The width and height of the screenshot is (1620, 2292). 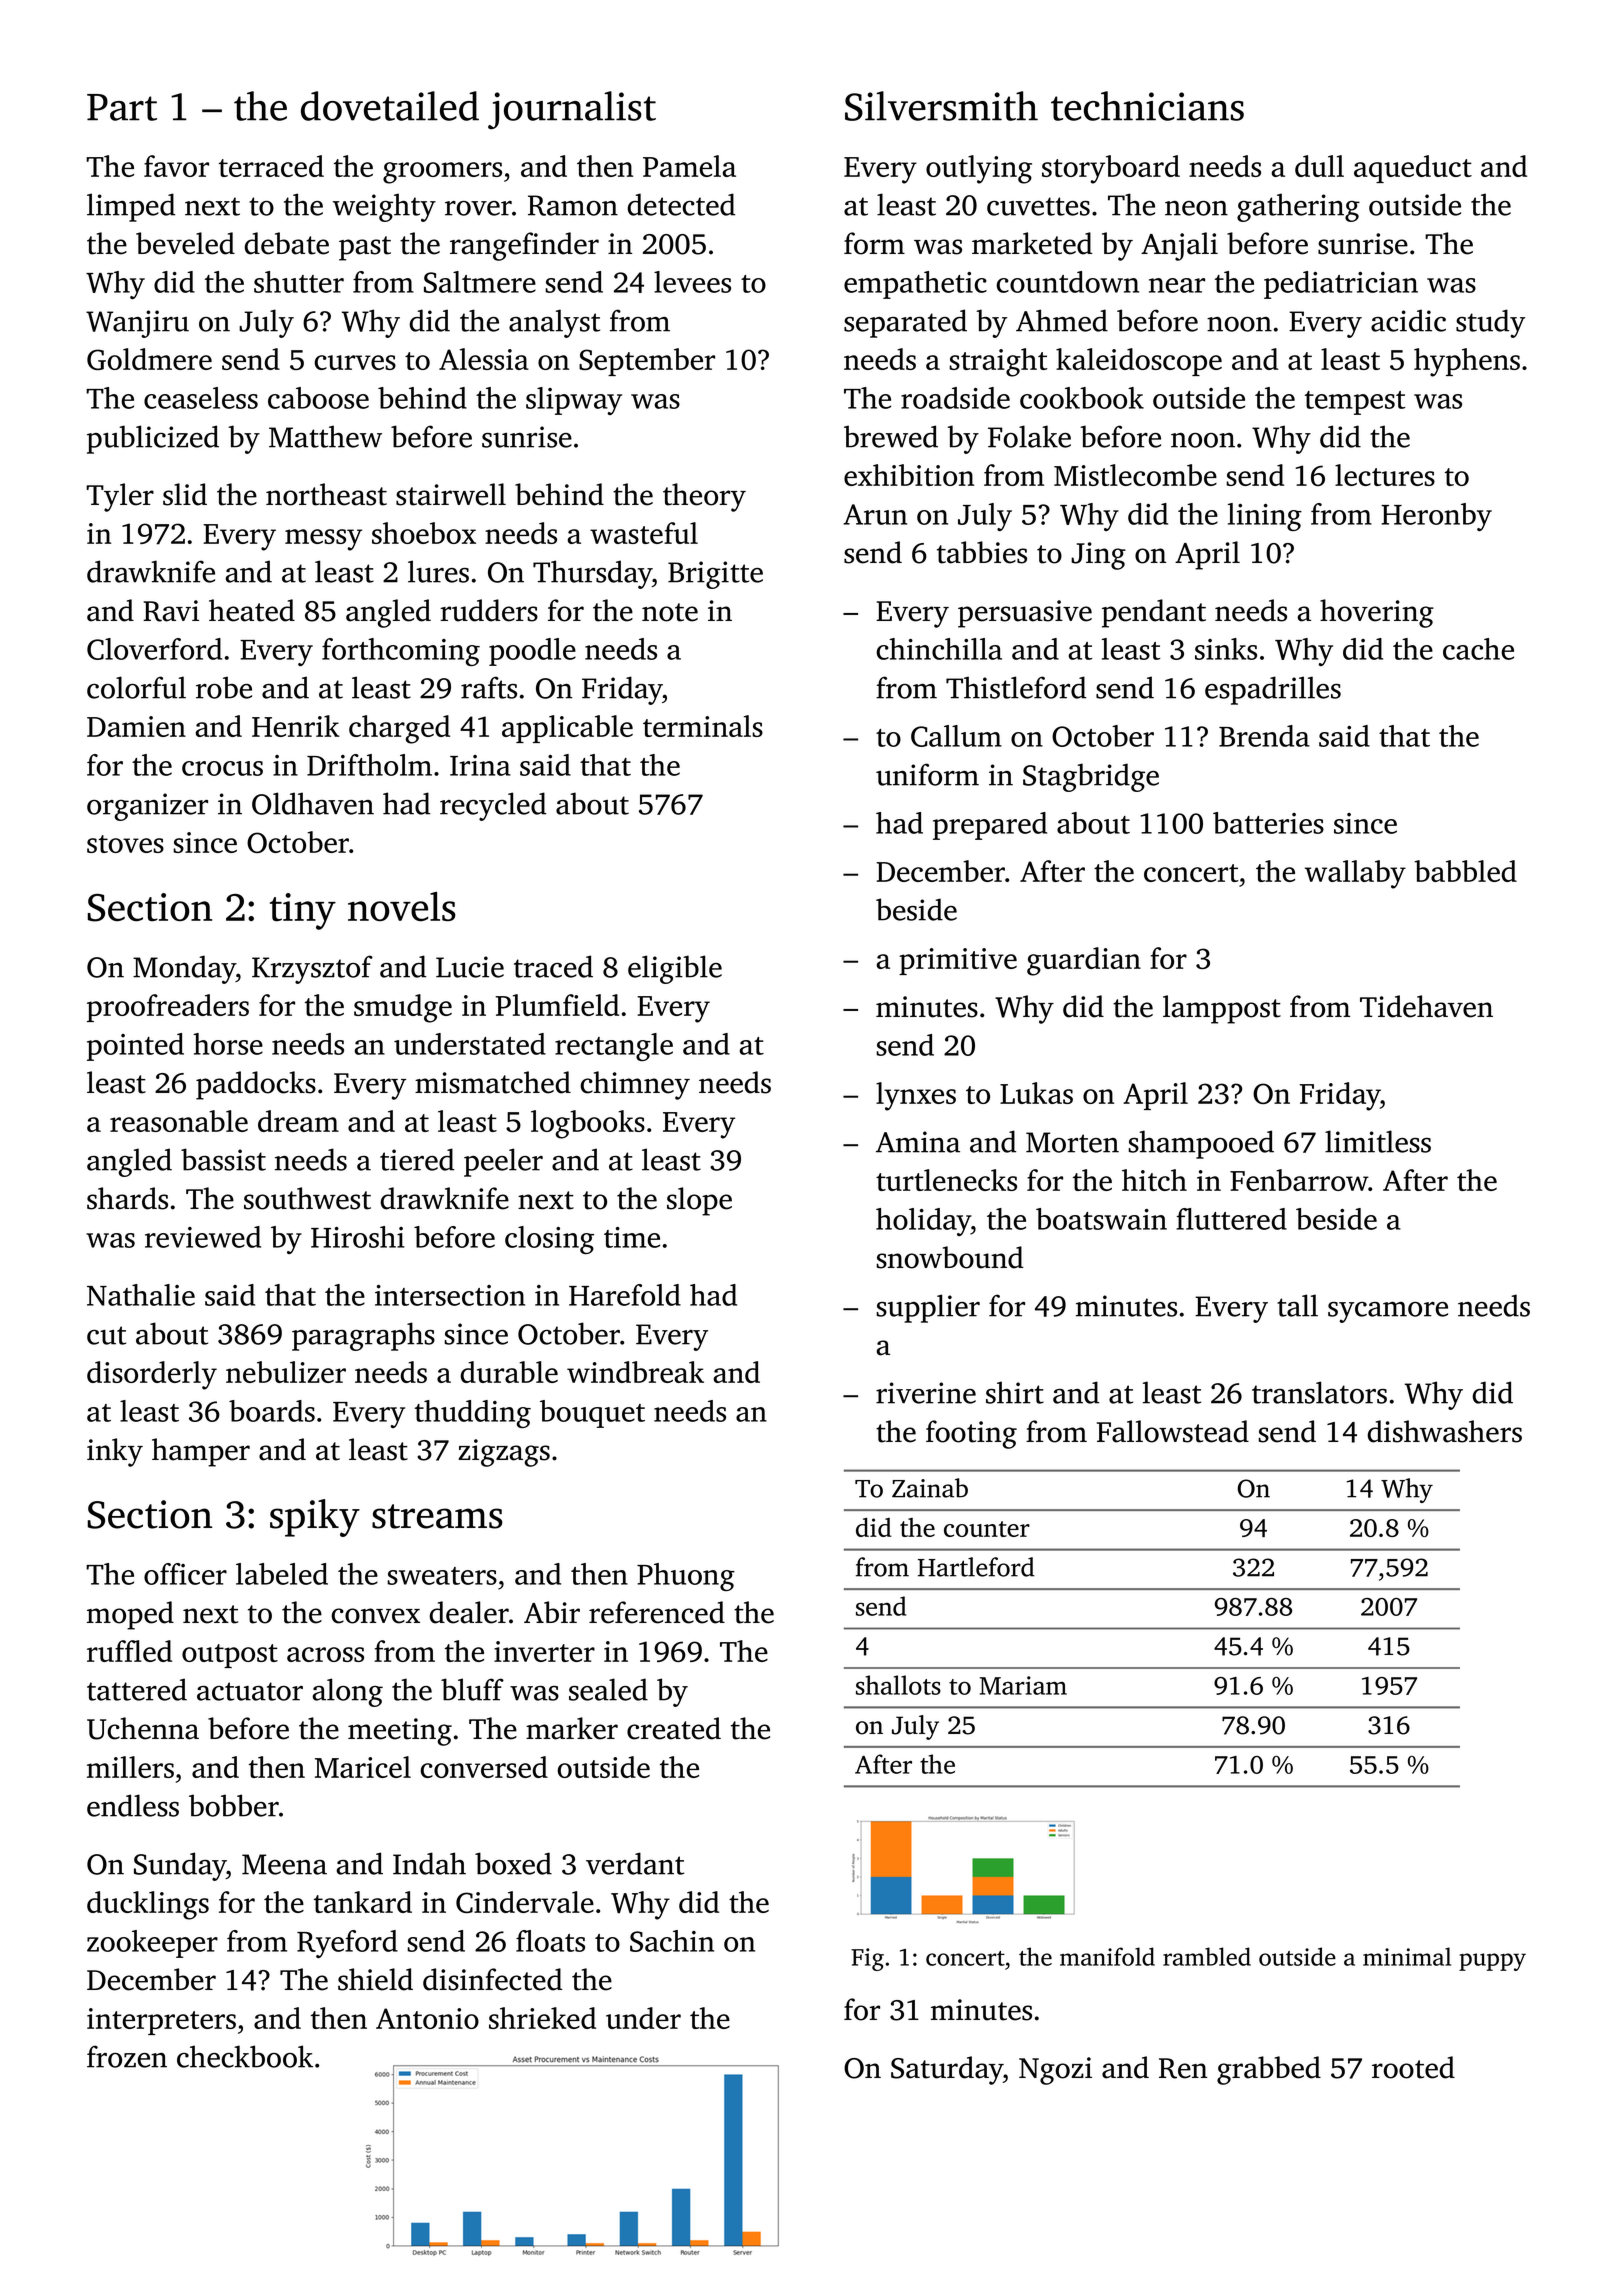 I want to click on frozen, so click(x=127, y=2056).
